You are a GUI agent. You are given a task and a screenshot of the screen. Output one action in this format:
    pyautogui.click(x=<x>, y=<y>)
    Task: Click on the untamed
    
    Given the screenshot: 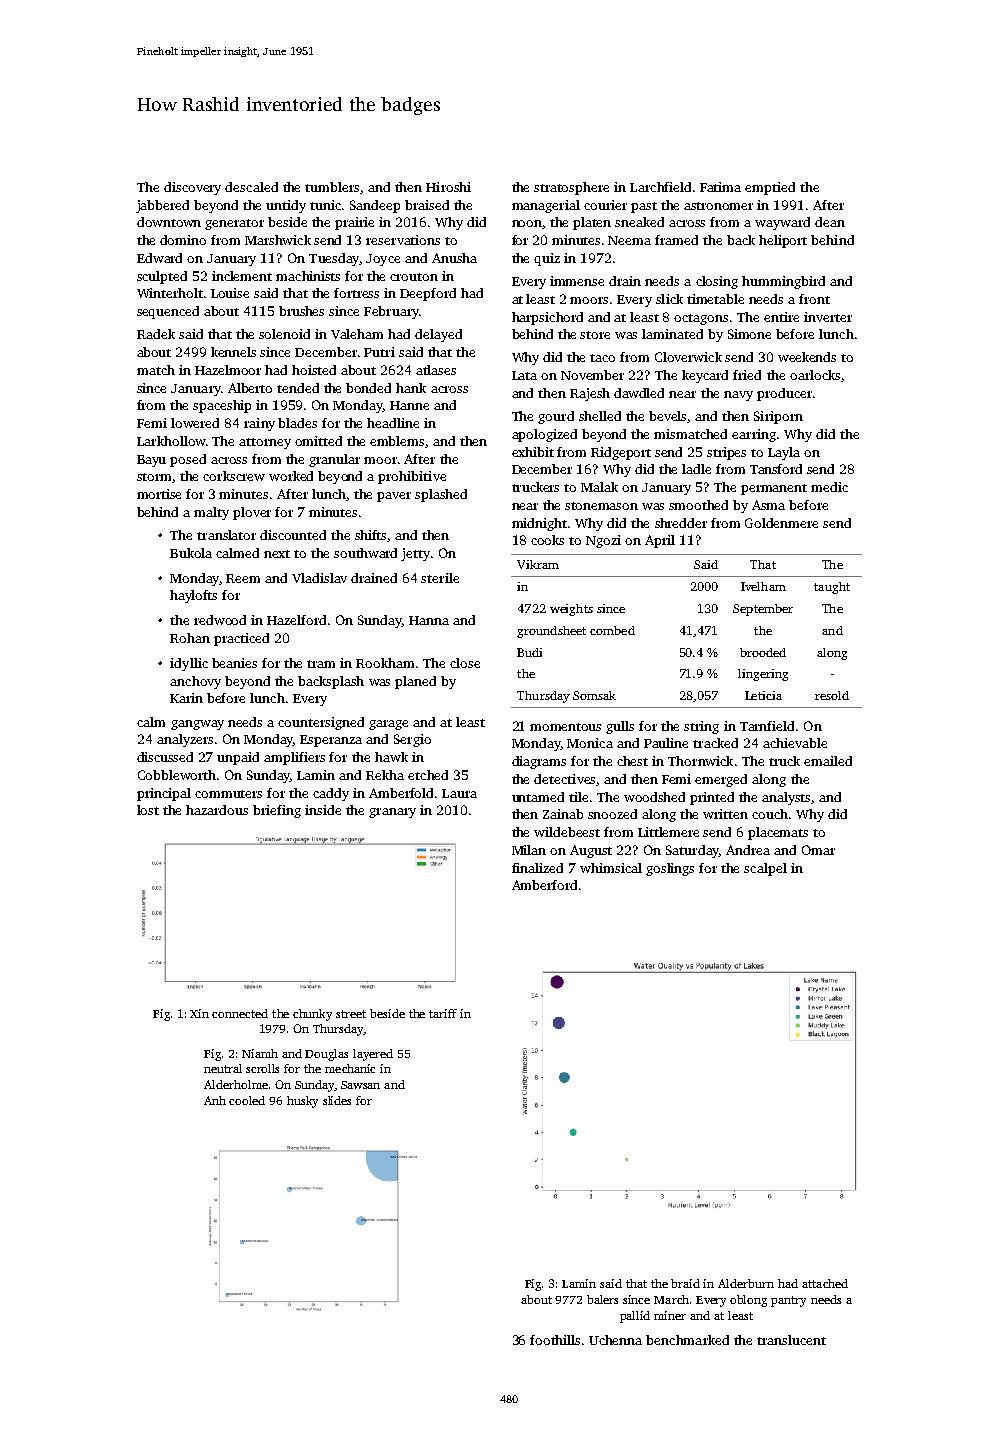 What is the action you would take?
    pyautogui.click(x=538, y=797)
